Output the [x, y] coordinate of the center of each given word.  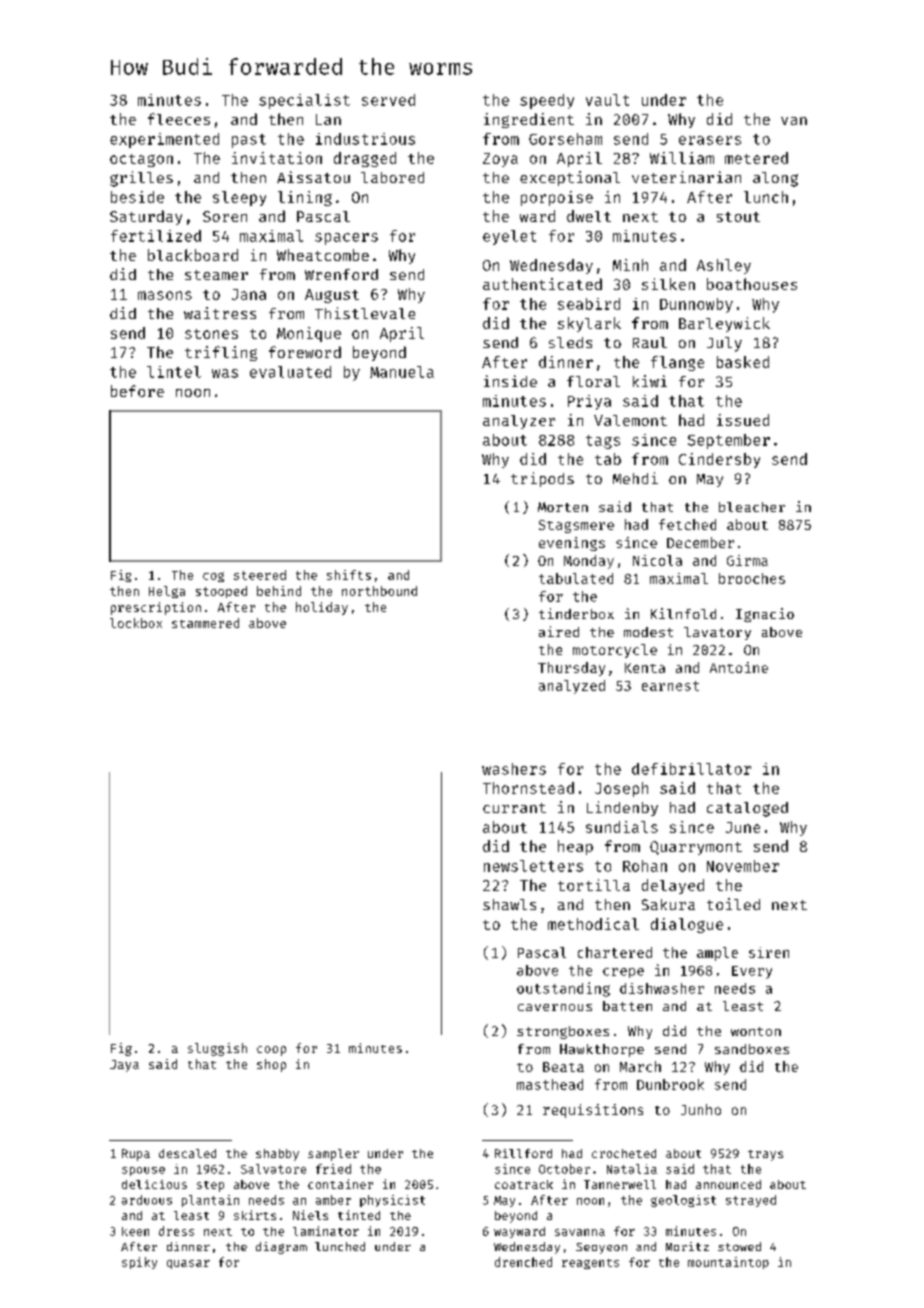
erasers [710, 140]
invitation [277, 158]
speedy [547, 101]
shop [271, 1065]
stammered [205, 623]
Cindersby [719, 460]
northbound [379, 591]
